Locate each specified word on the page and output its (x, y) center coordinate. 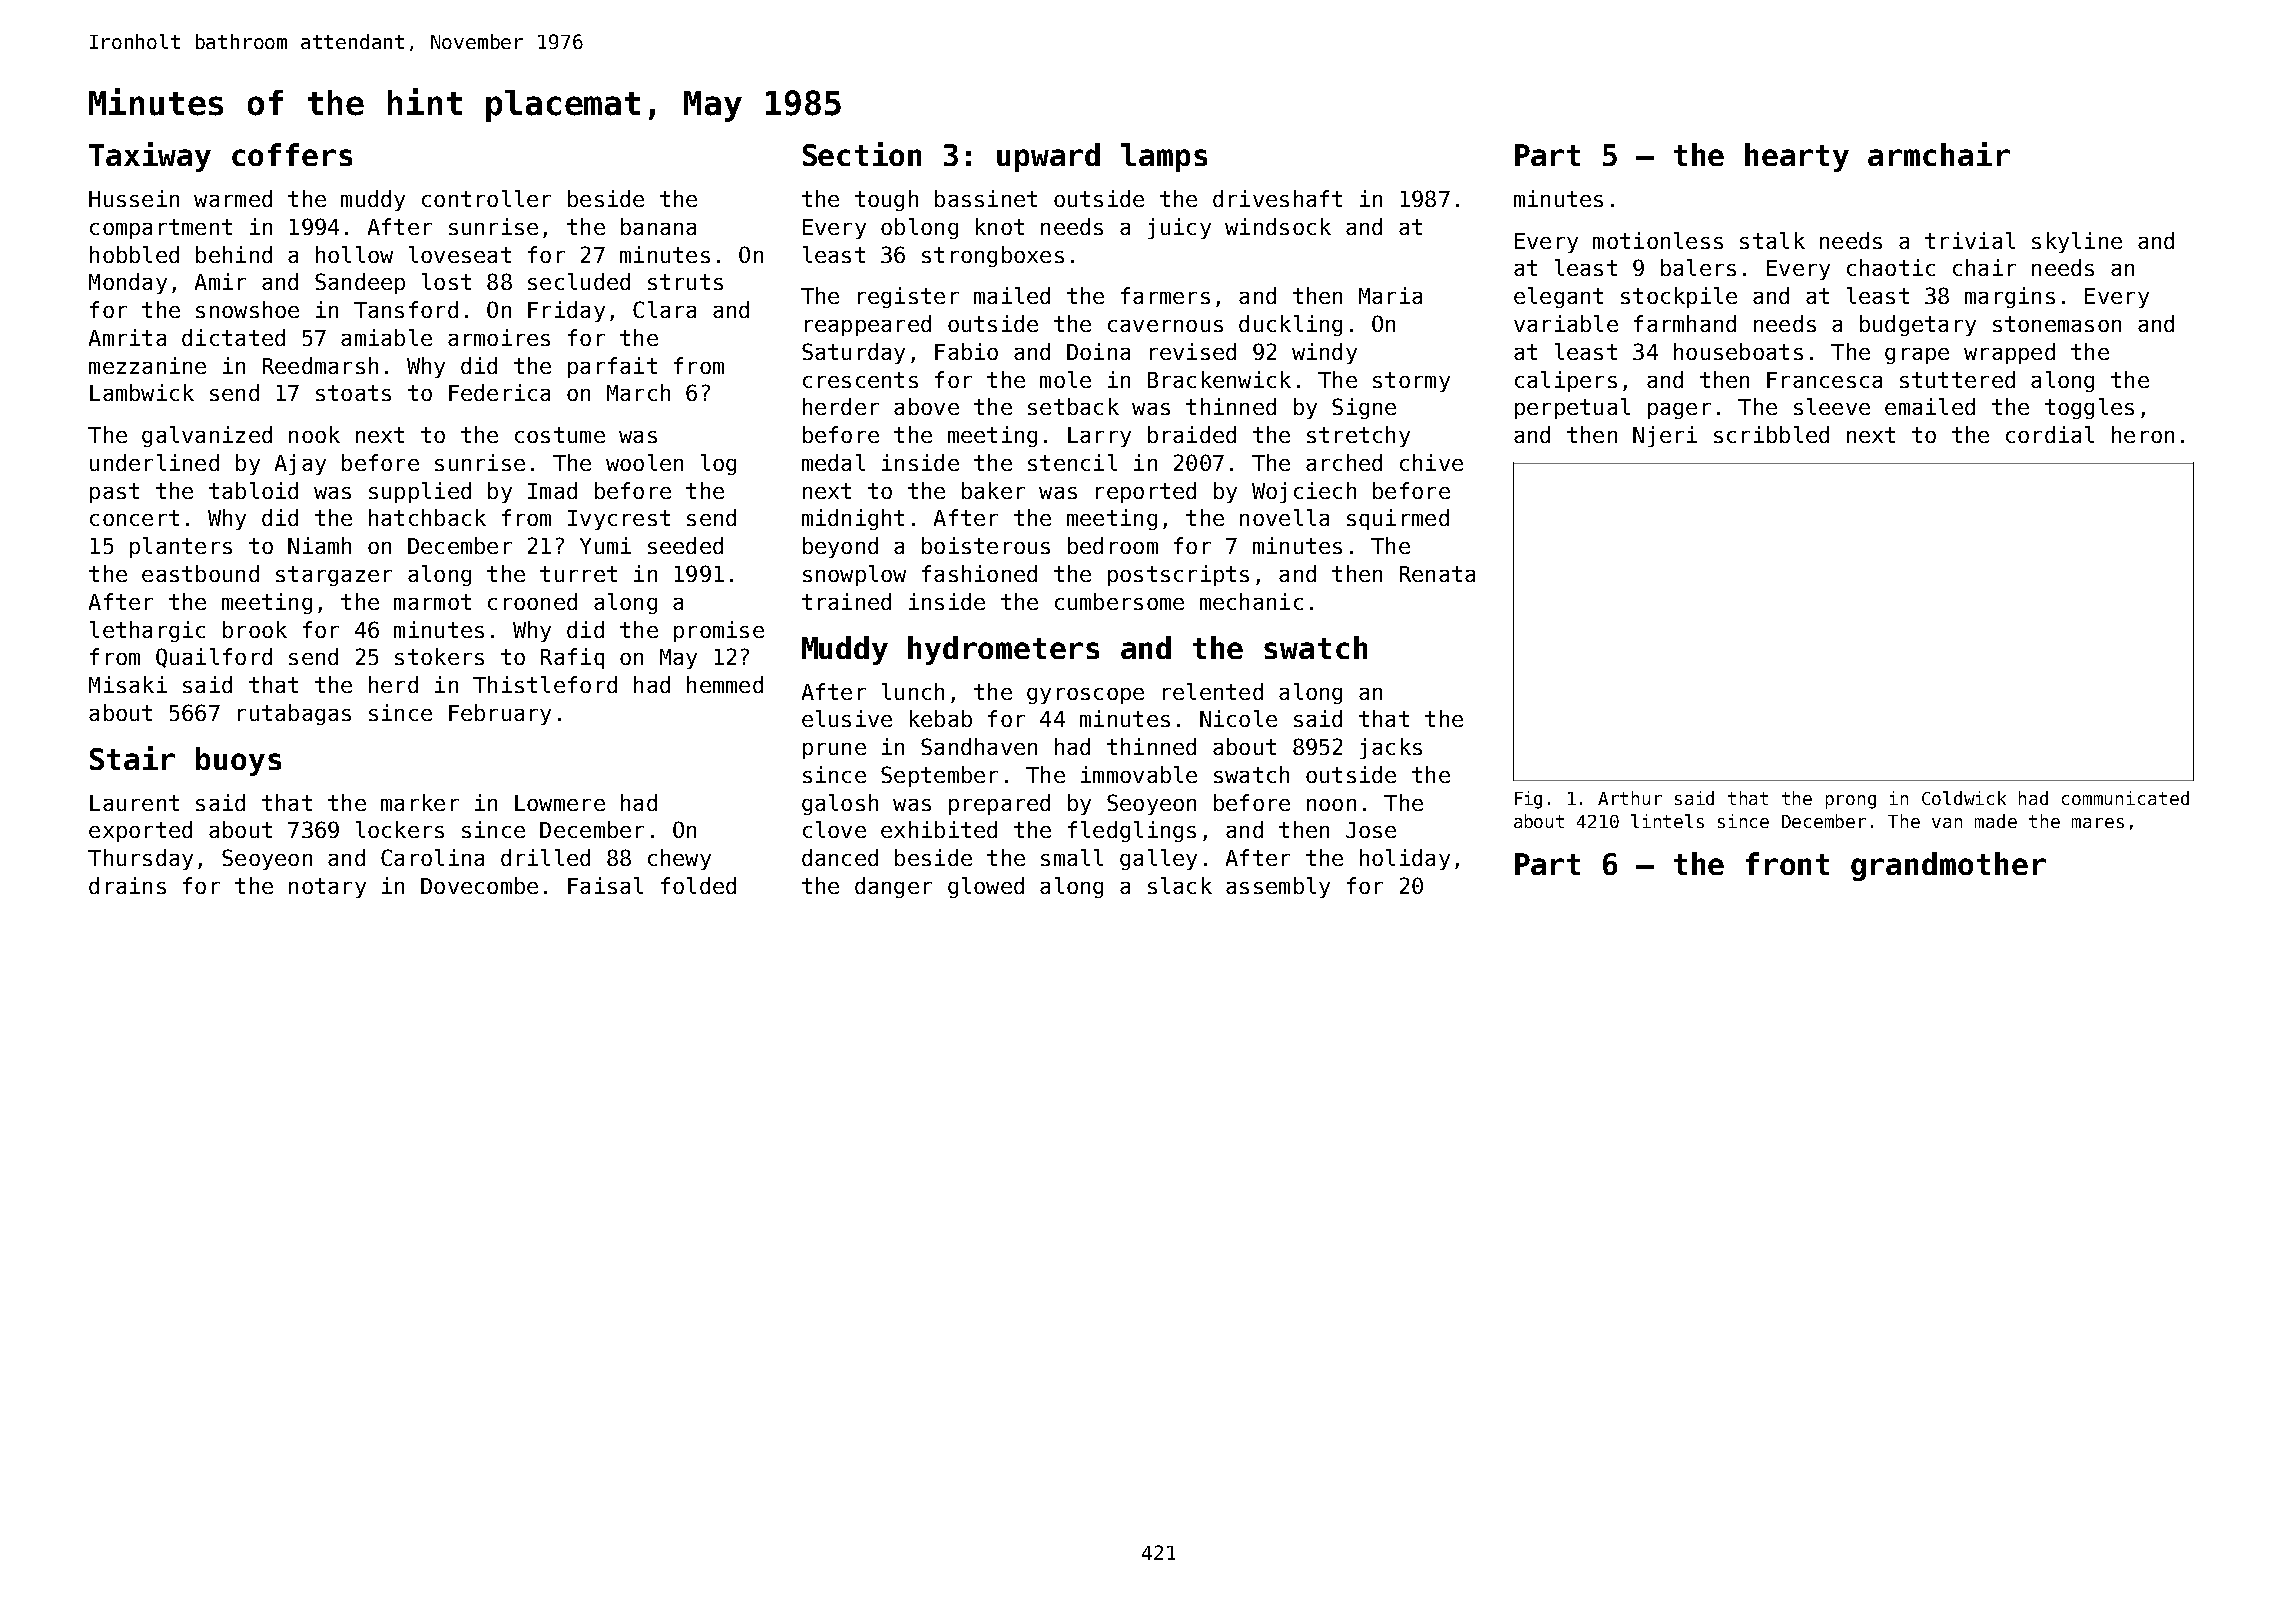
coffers (292, 154)
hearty (1797, 157)
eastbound (200, 573)
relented (1213, 691)
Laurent (134, 803)
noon (1331, 805)
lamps (1164, 157)
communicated (2125, 798)
